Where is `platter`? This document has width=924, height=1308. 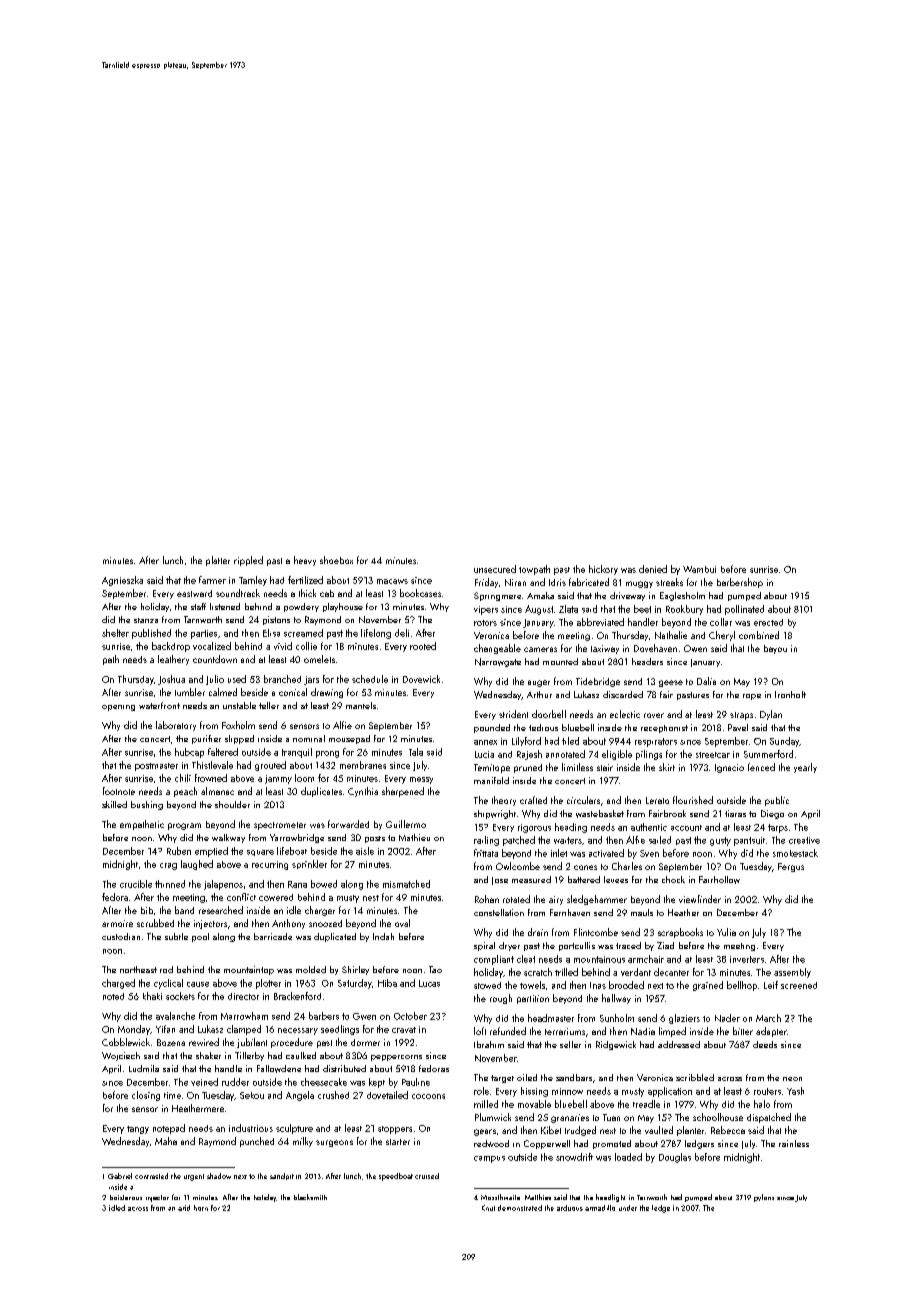
platter is located at coordinates (218, 561).
